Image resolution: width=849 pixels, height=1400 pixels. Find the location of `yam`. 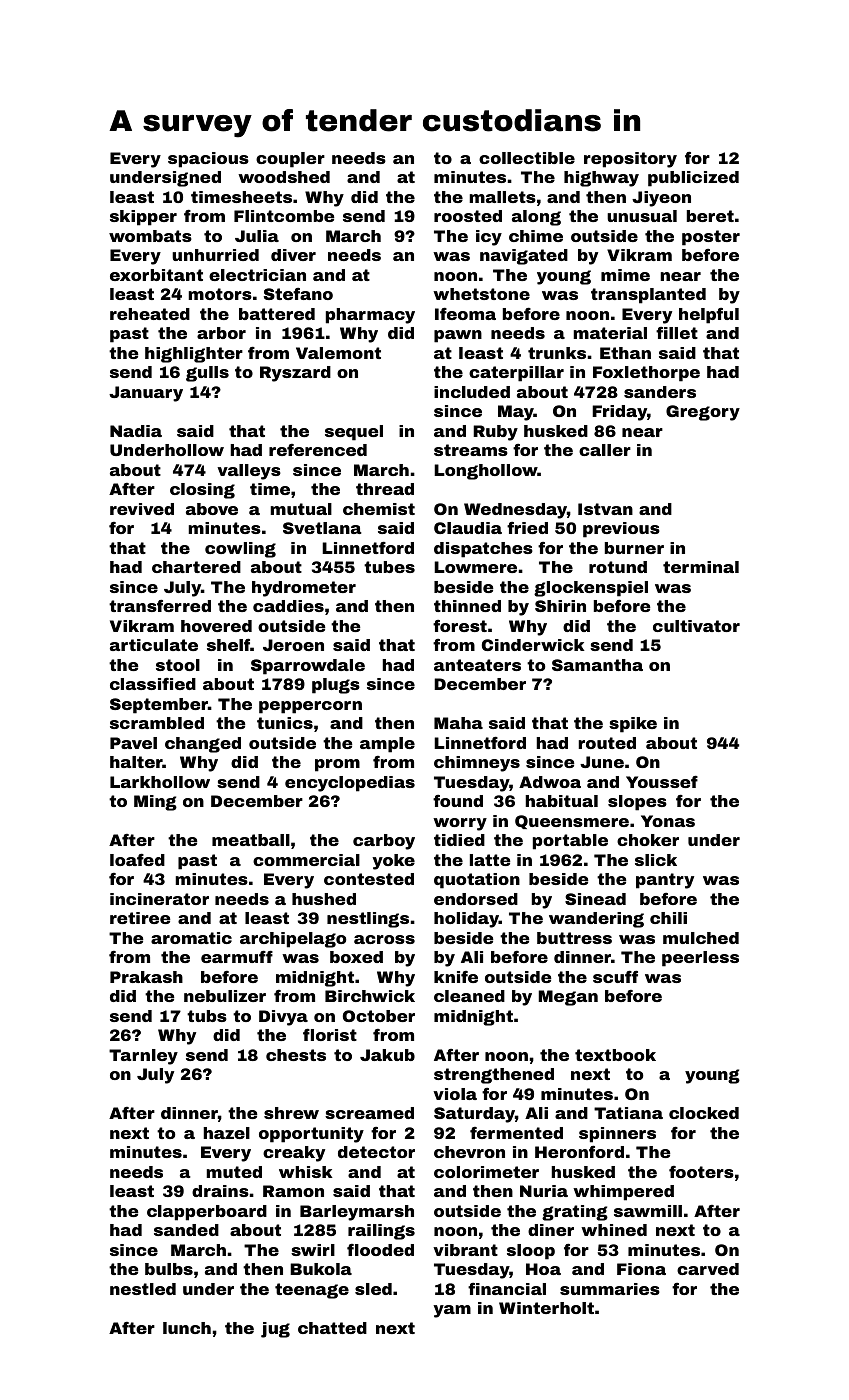

yam is located at coordinates (452, 1311).
